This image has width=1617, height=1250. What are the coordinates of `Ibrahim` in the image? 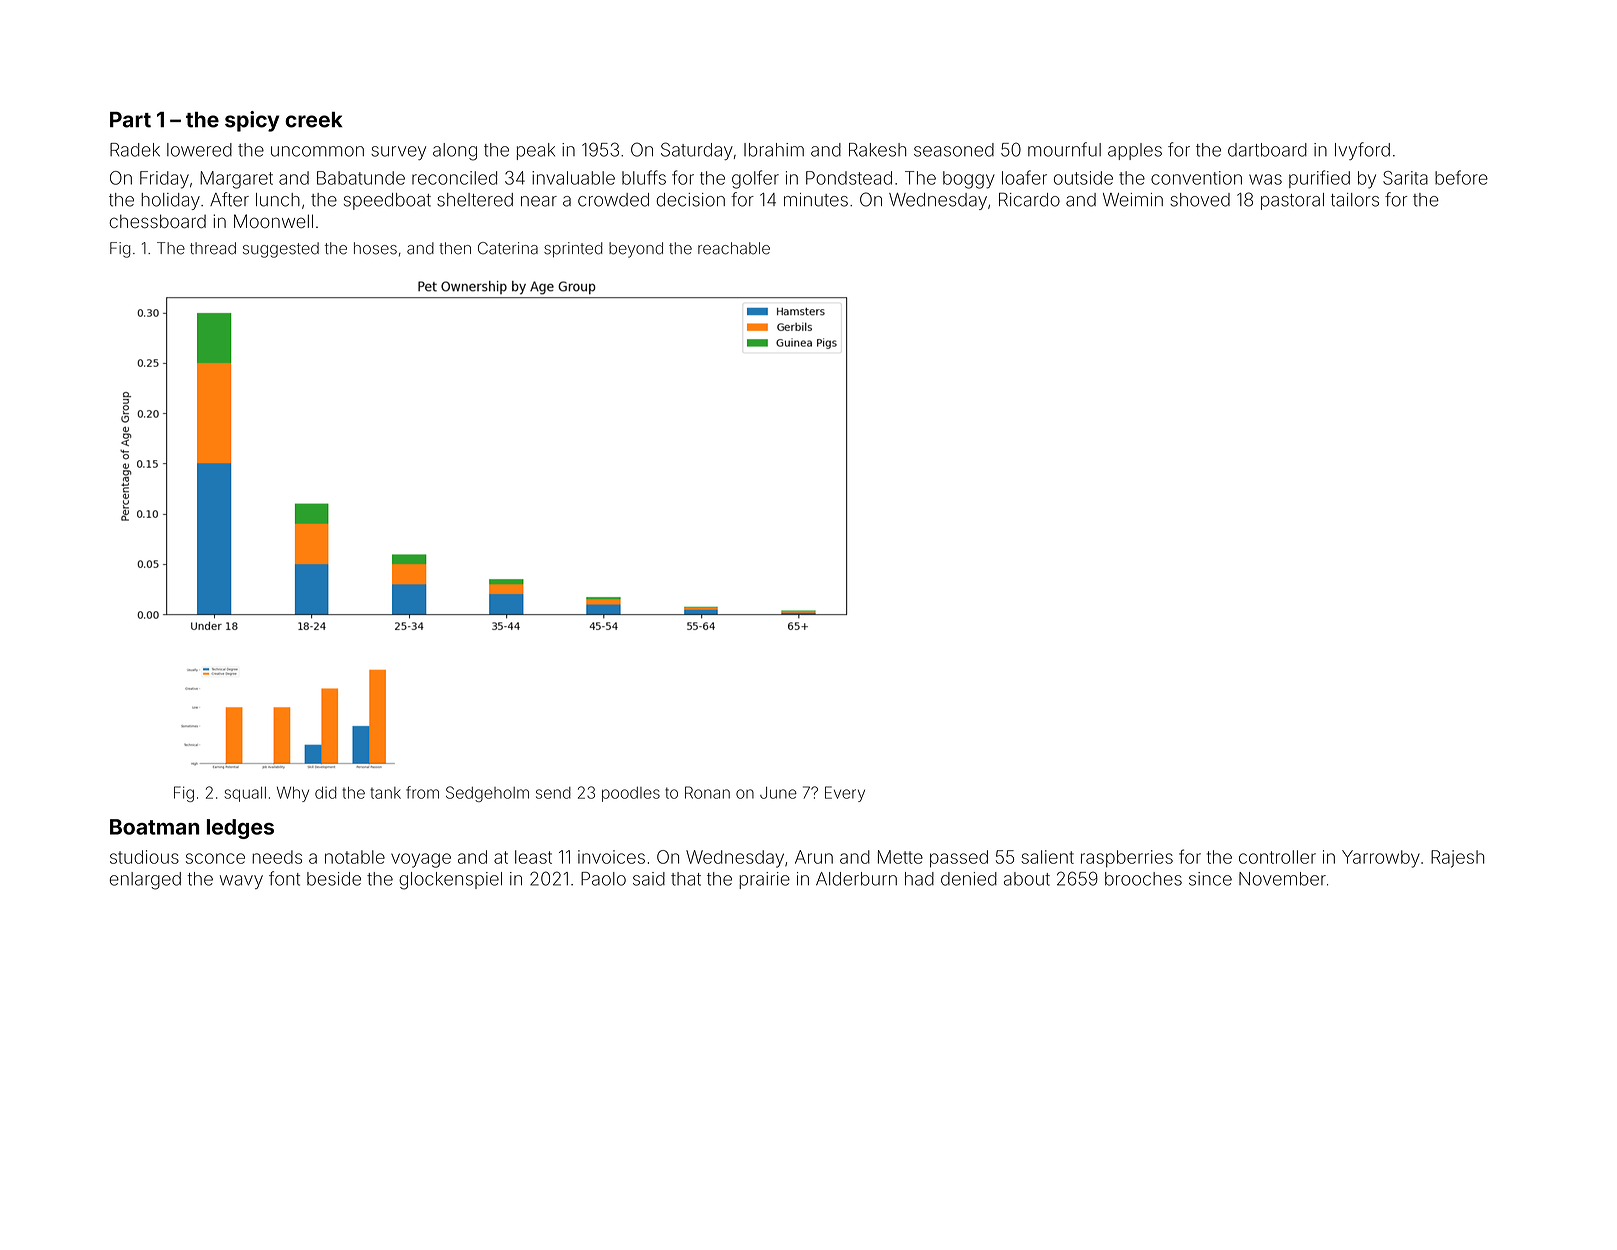 It's located at (774, 150).
